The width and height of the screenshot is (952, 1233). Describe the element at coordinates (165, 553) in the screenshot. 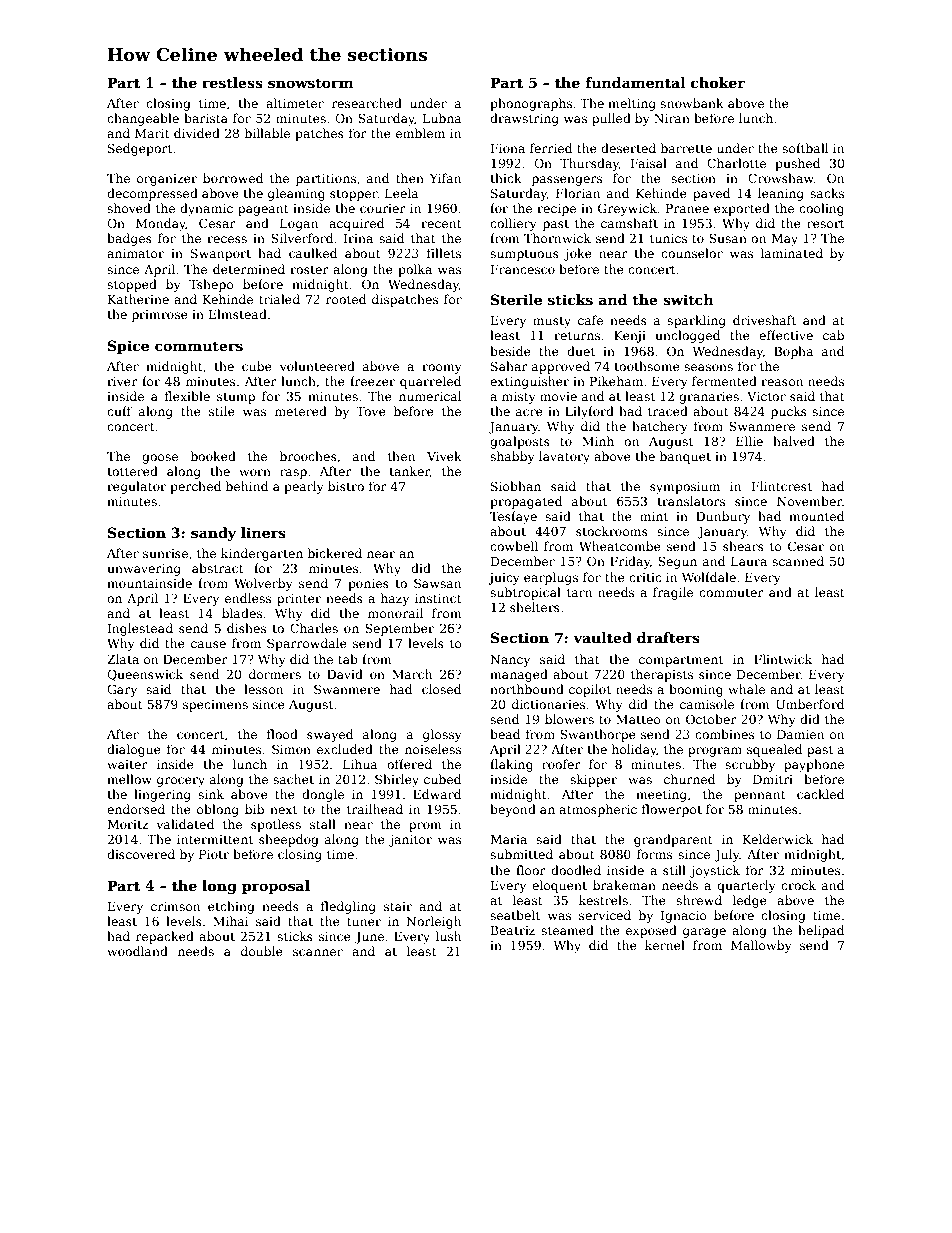

I see `sunrise` at that location.
